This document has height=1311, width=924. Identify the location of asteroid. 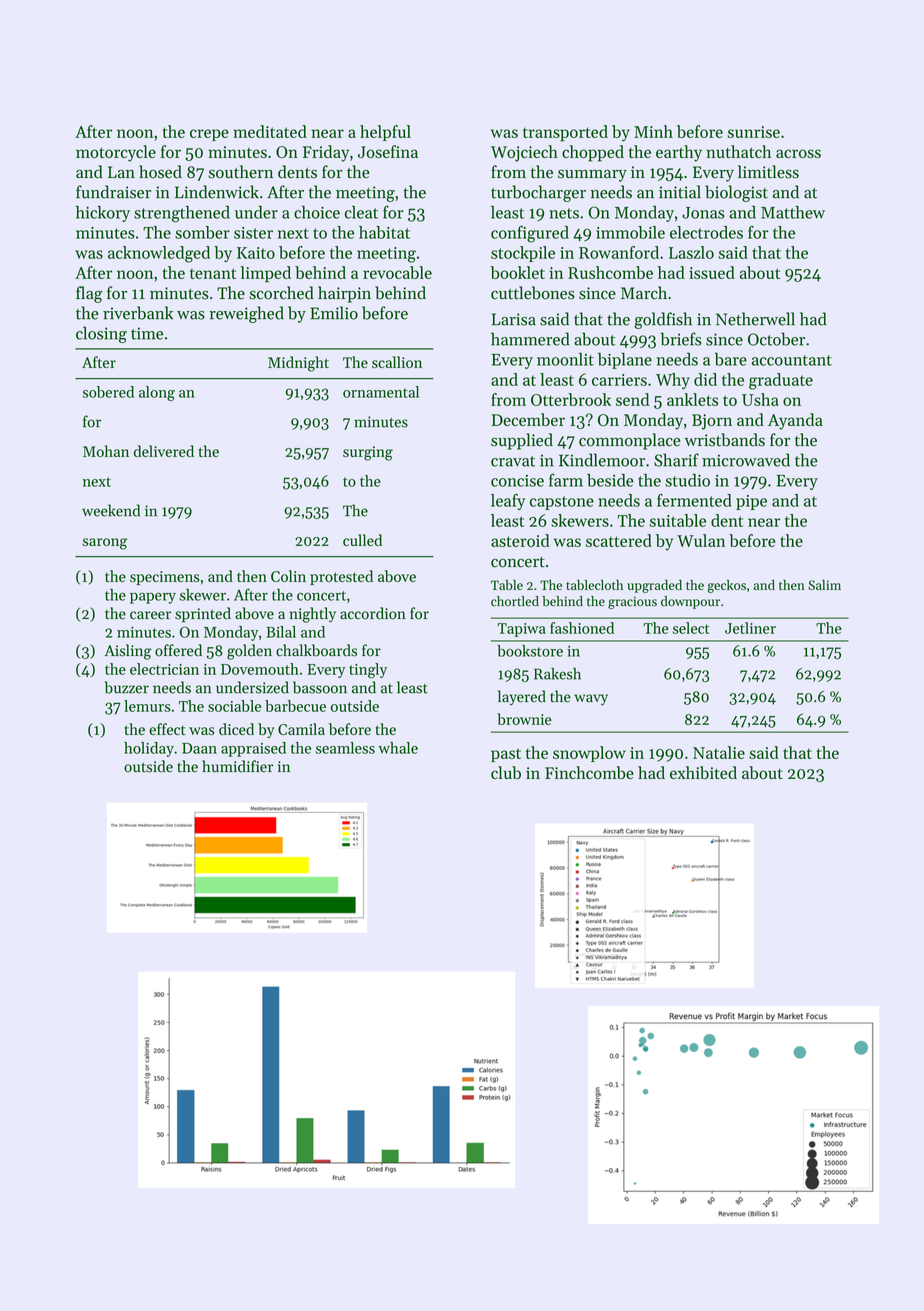
(520, 540).
